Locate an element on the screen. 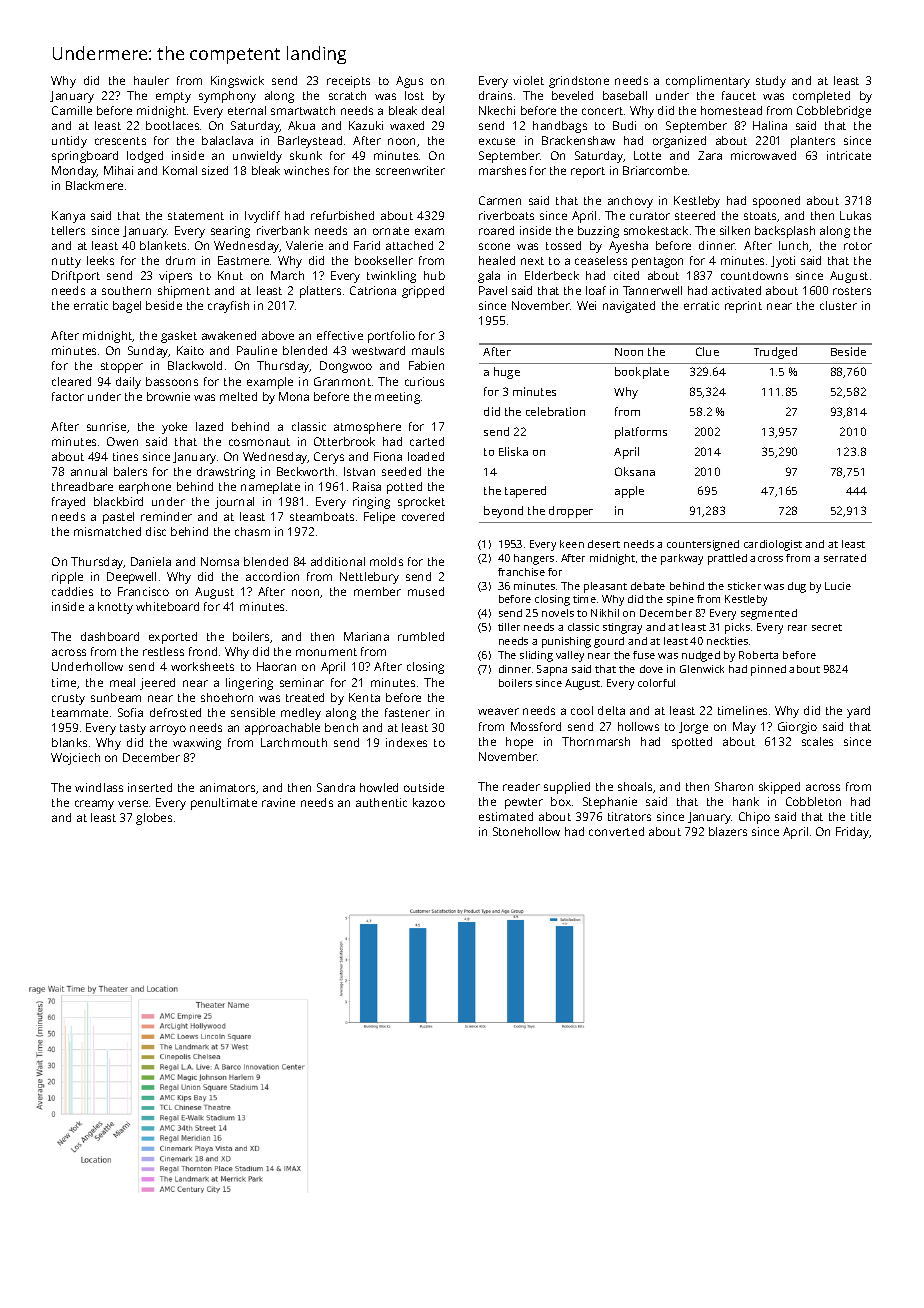 Image resolution: width=924 pixels, height=1308 pixels. bagel is located at coordinates (127, 307).
